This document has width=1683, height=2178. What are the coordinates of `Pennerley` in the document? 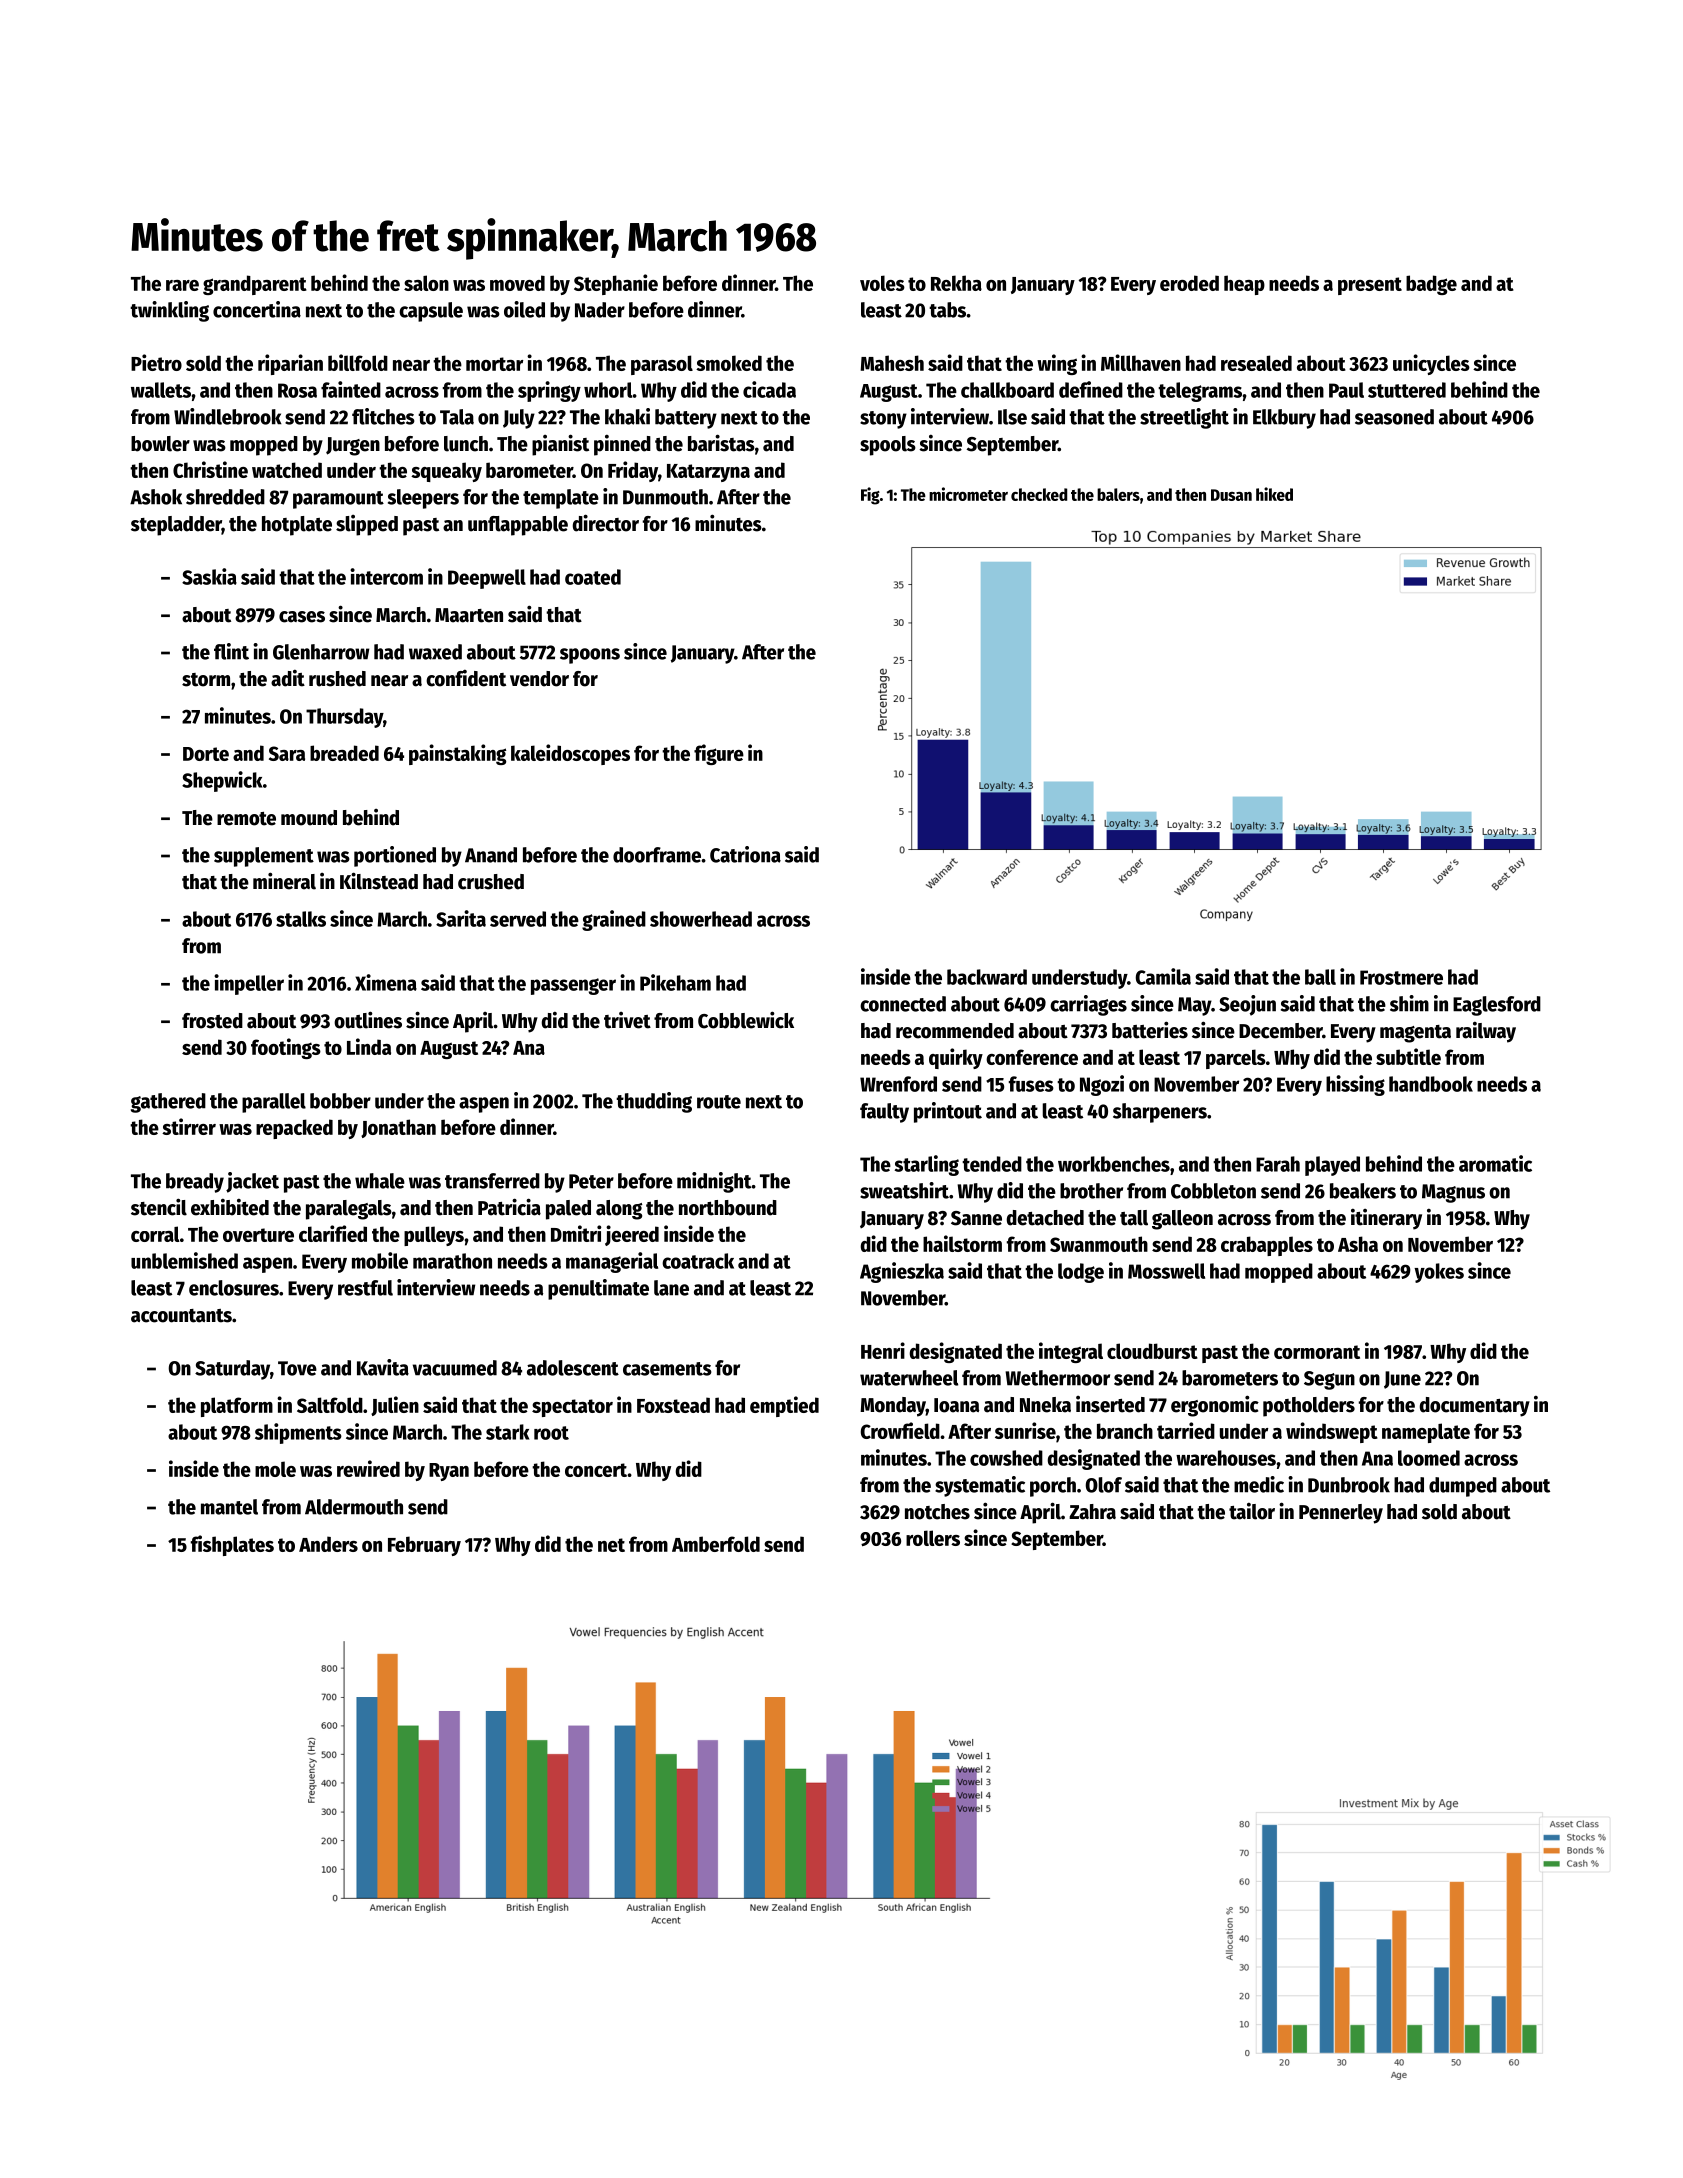 It's located at (1341, 1514).
